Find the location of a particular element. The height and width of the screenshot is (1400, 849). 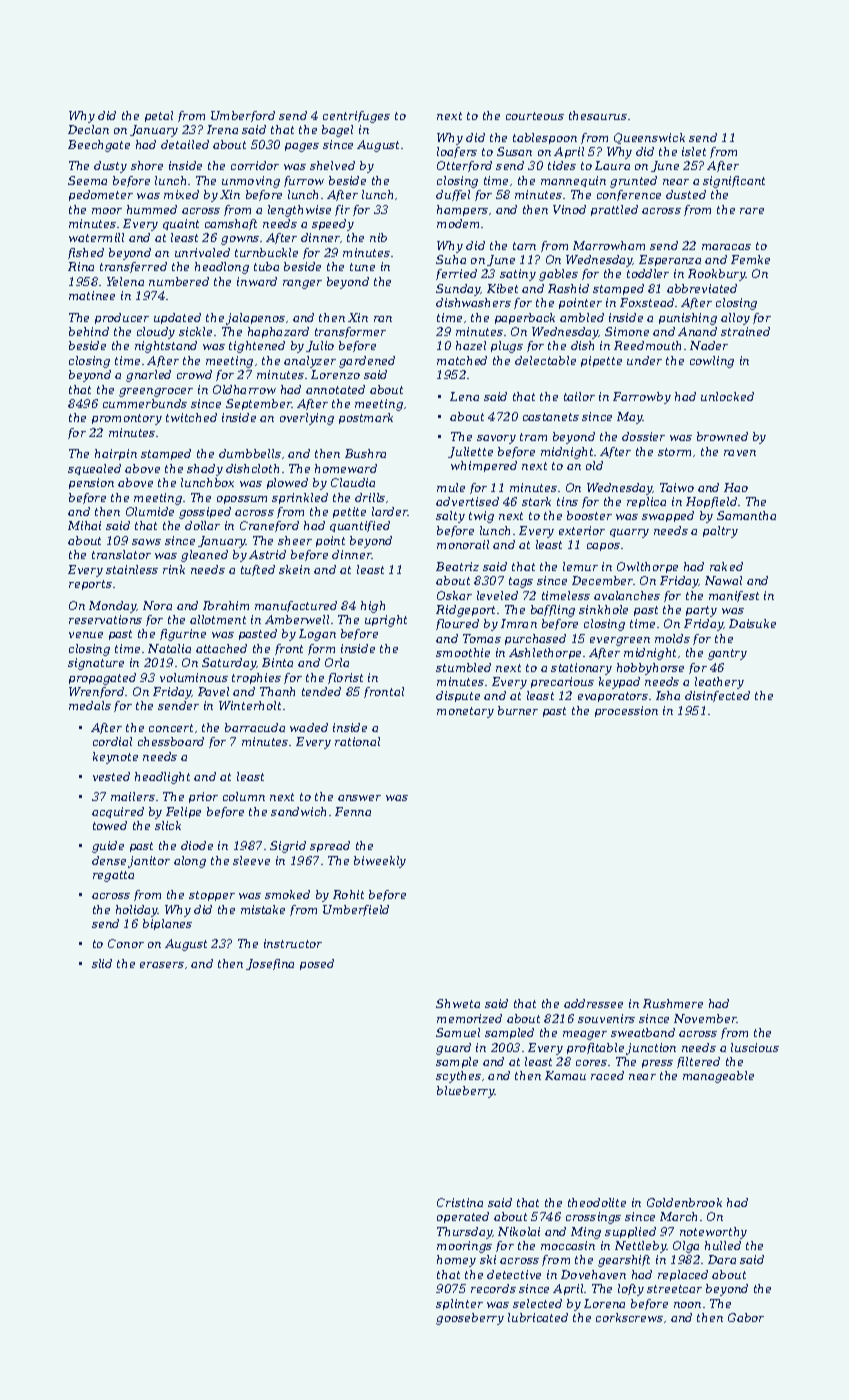

Gabor is located at coordinates (746, 1317).
